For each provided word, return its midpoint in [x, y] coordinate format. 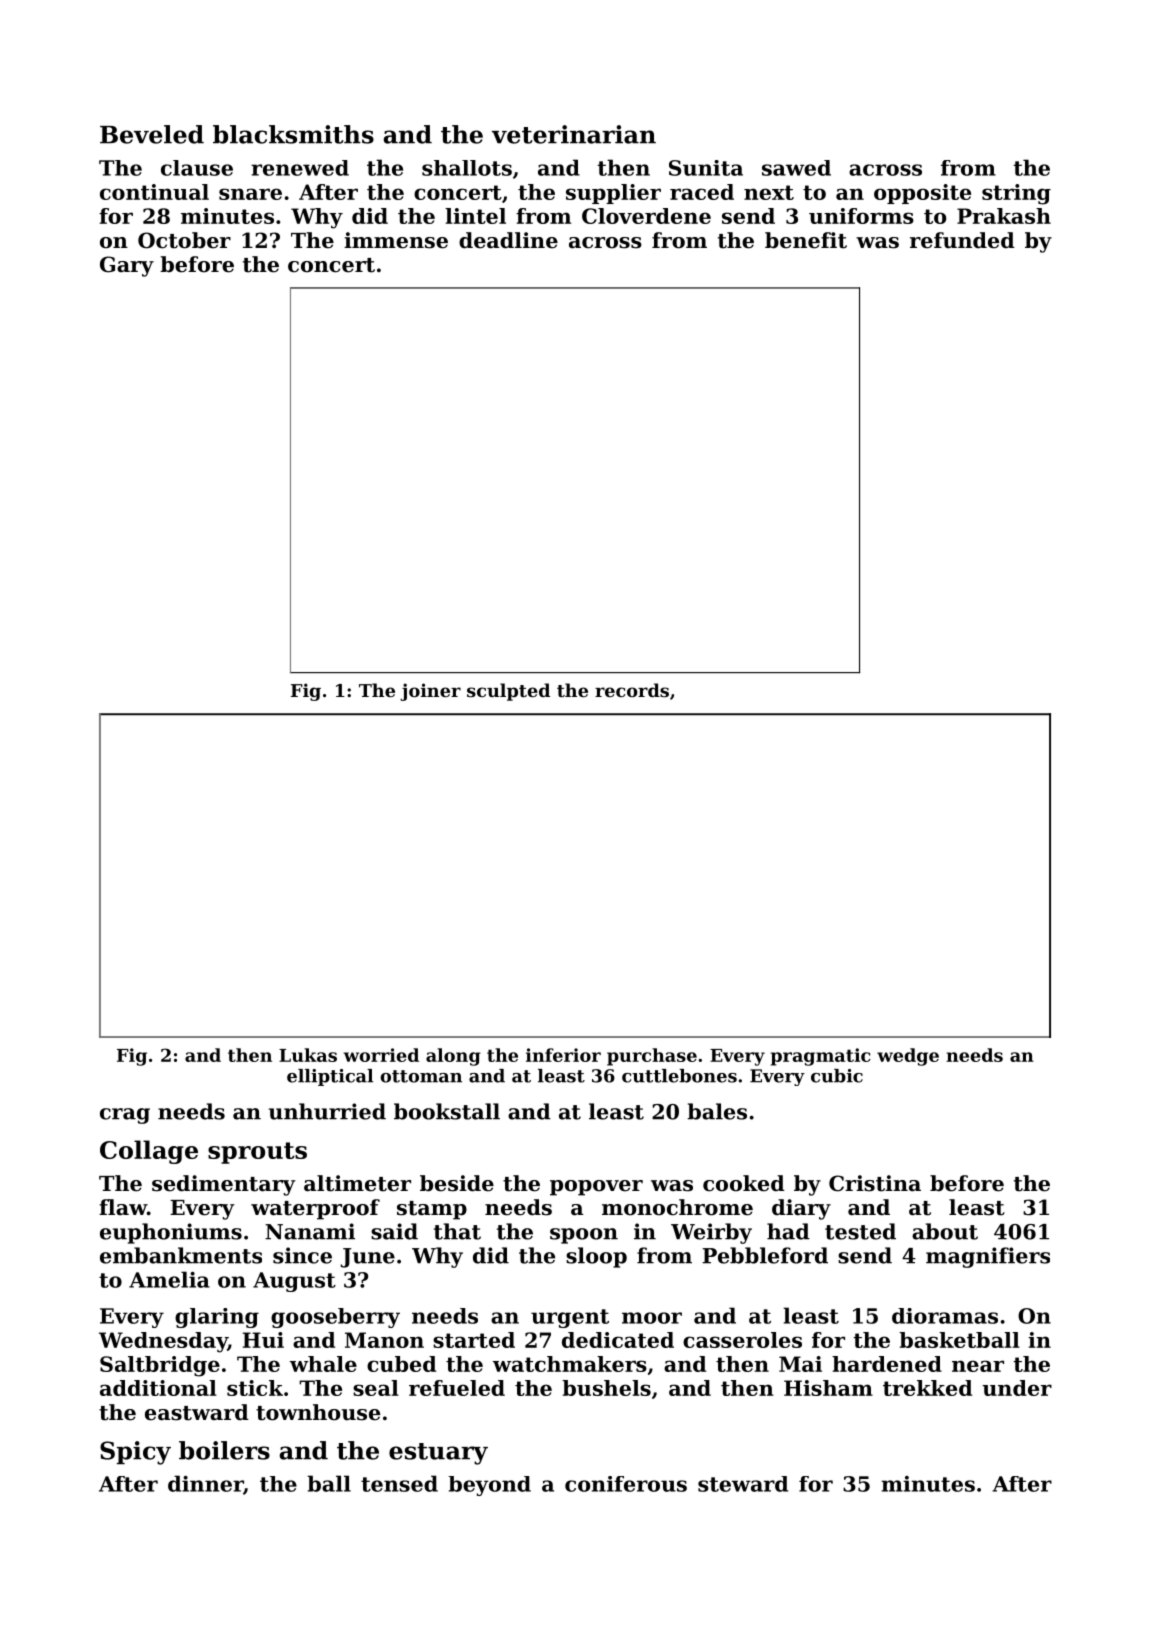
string [1016, 194]
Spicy [135, 1453]
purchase [652, 1057]
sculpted [508, 692]
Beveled [152, 134]
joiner [430, 692]
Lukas [308, 1055]
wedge [908, 1057]
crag [125, 1116]
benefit [806, 240]
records [632, 690]
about [945, 1231]
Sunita [706, 168]
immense [396, 240]
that [457, 1231]
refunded [962, 240]
